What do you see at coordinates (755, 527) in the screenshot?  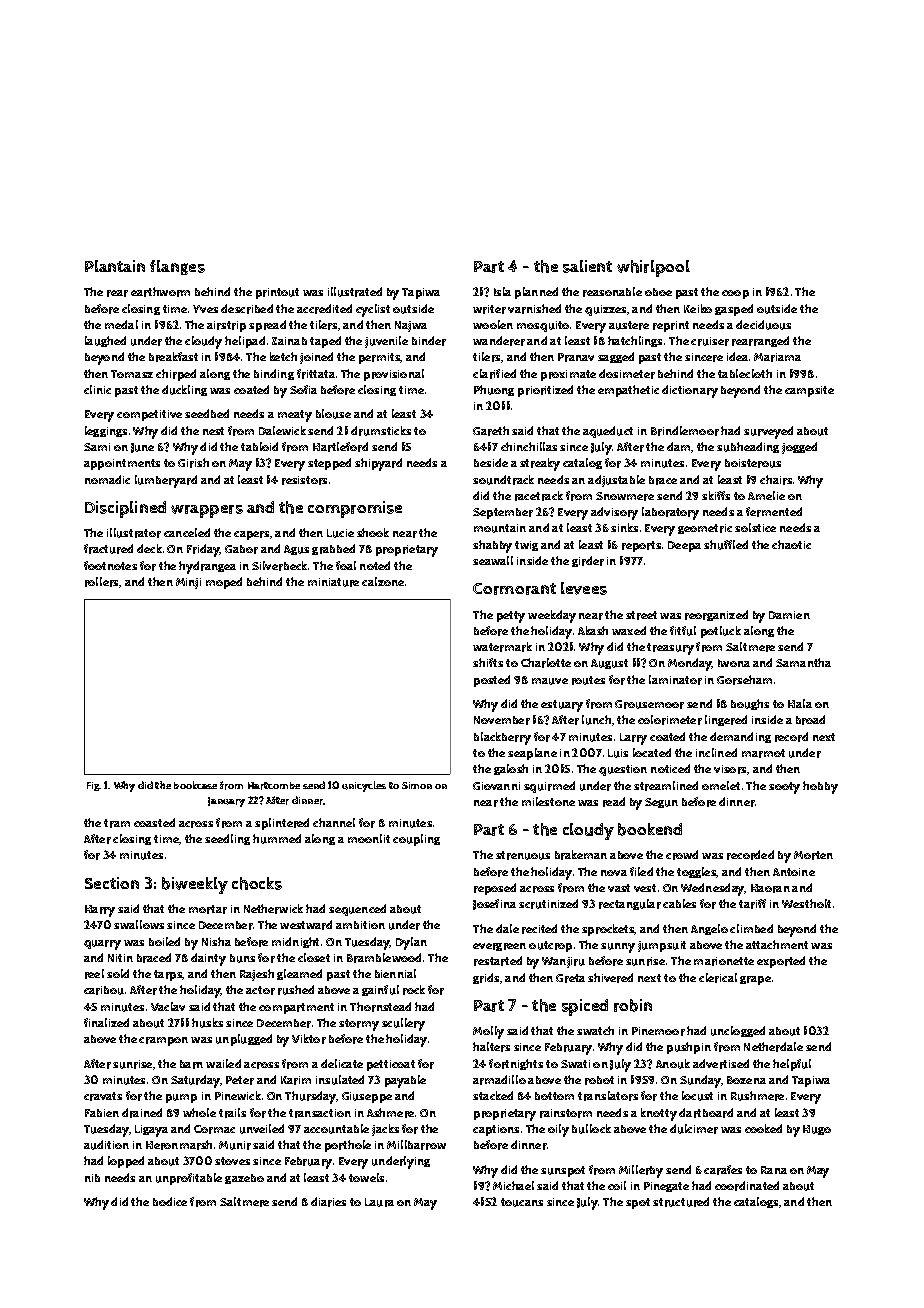 I see `solstice` at bounding box center [755, 527].
